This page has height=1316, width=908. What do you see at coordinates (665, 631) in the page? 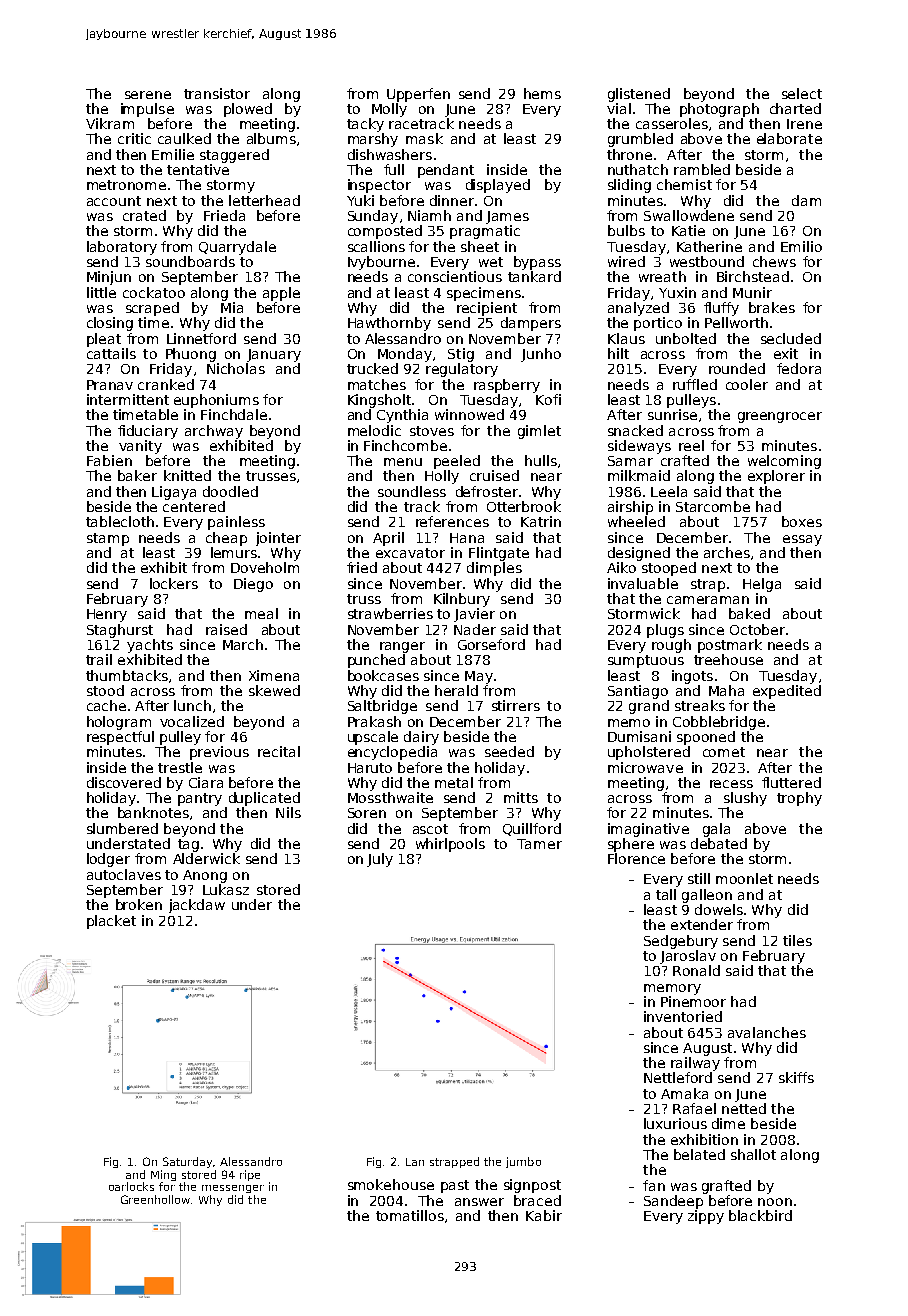
I see `plugs` at bounding box center [665, 631].
